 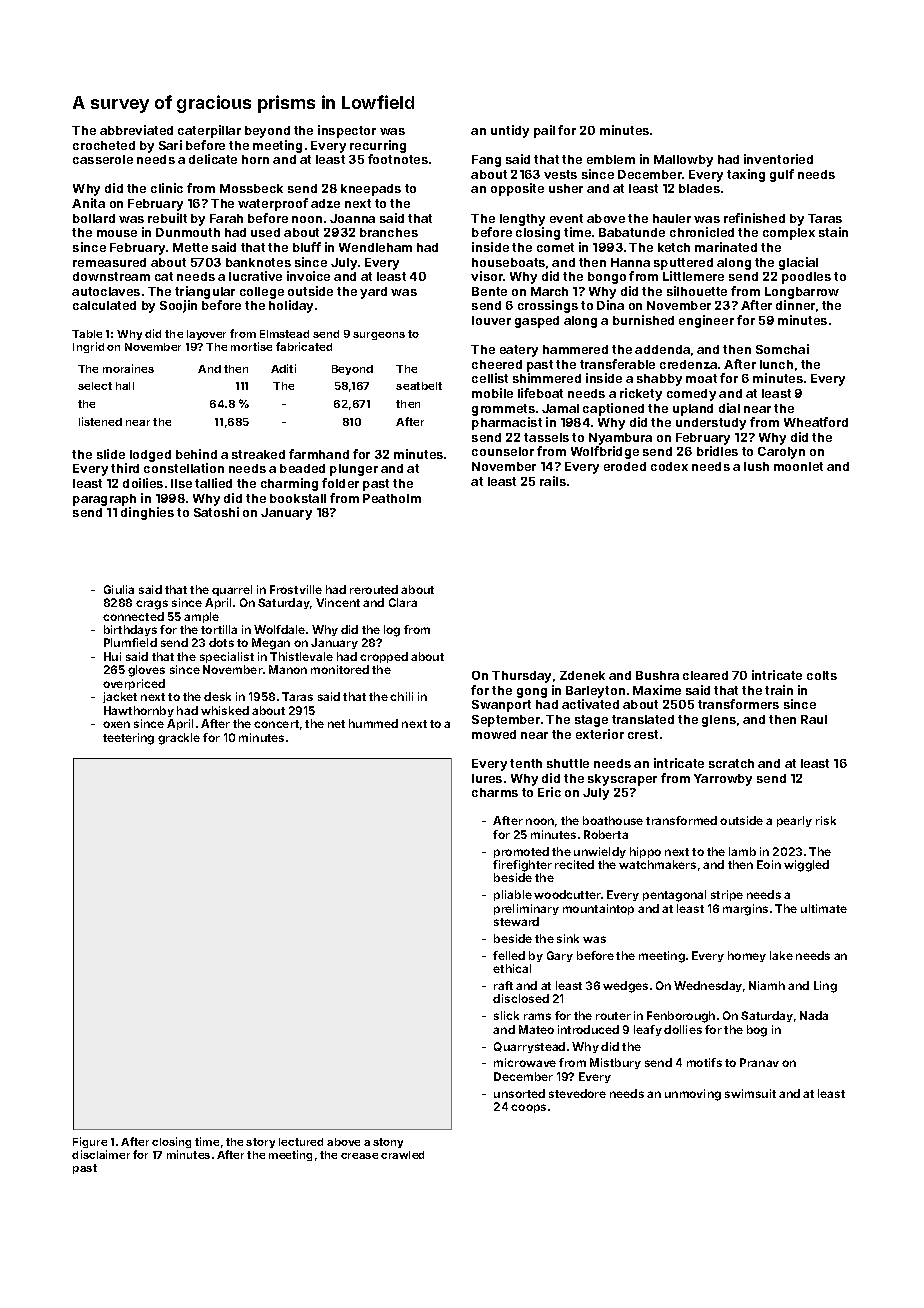 I want to click on untidy, so click(x=510, y=131).
